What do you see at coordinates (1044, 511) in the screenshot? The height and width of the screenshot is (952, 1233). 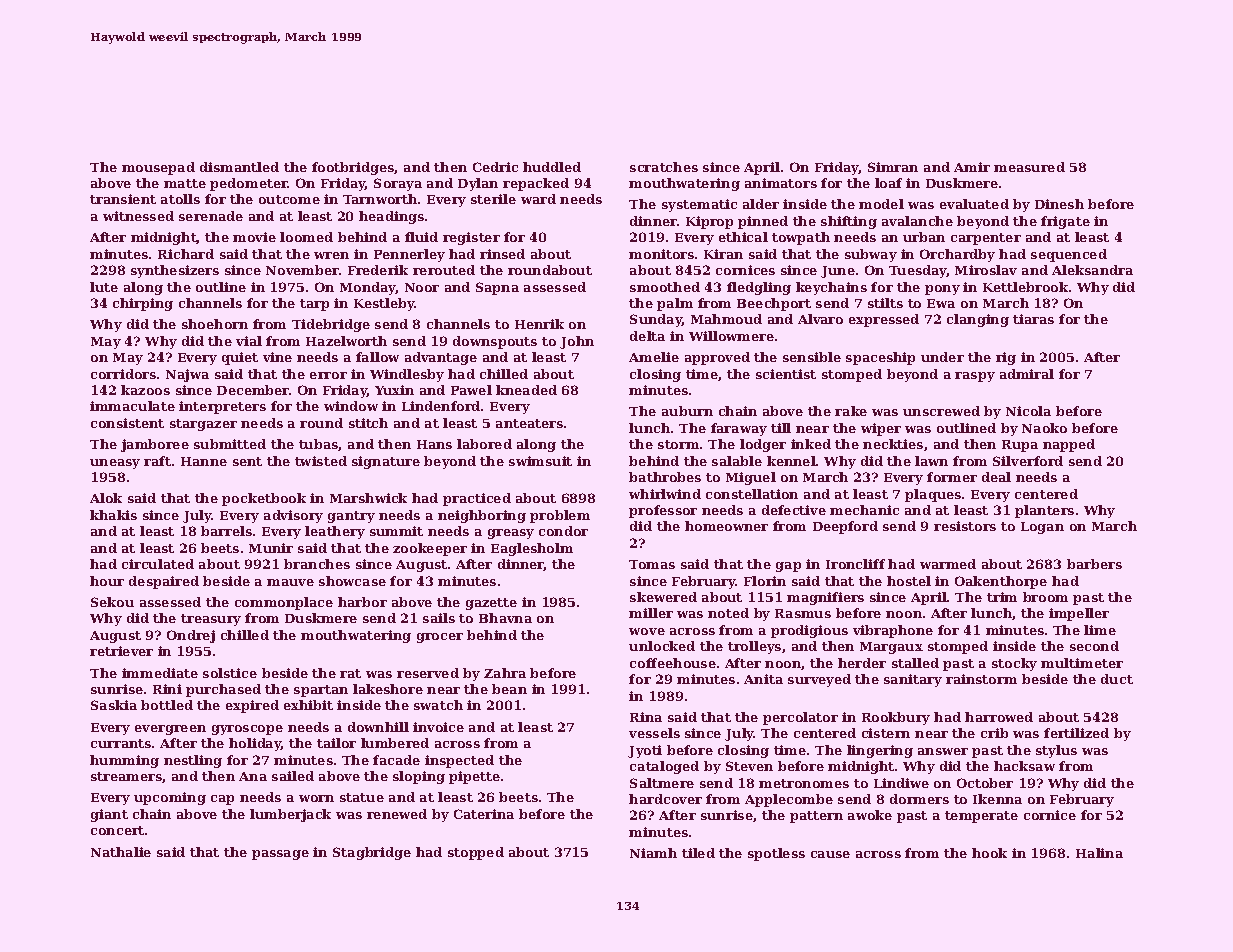 I see `planters` at bounding box center [1044, 511].
